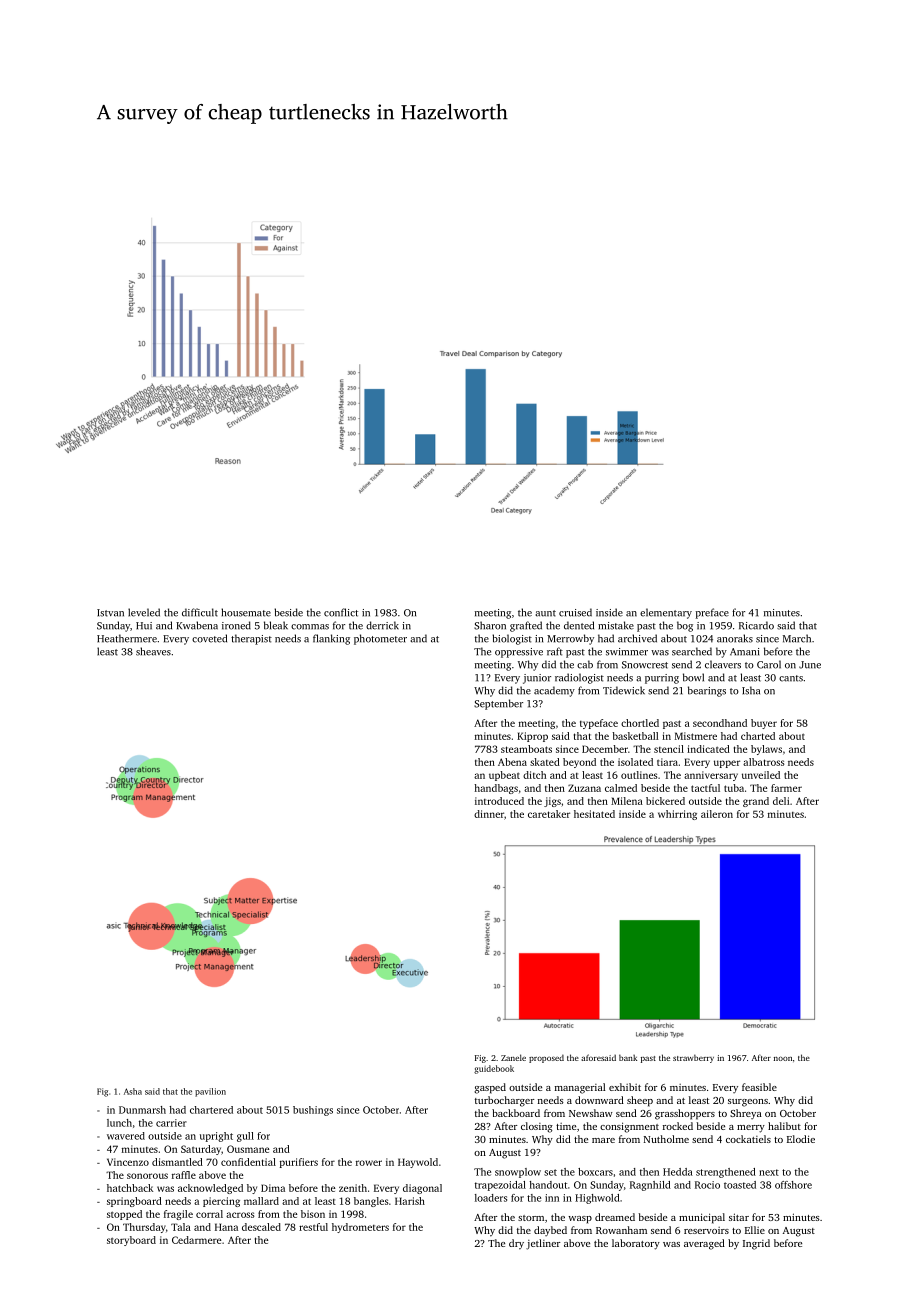 This image has width=924, height=1308. I want to click on hesitated, so click(594, 814).
